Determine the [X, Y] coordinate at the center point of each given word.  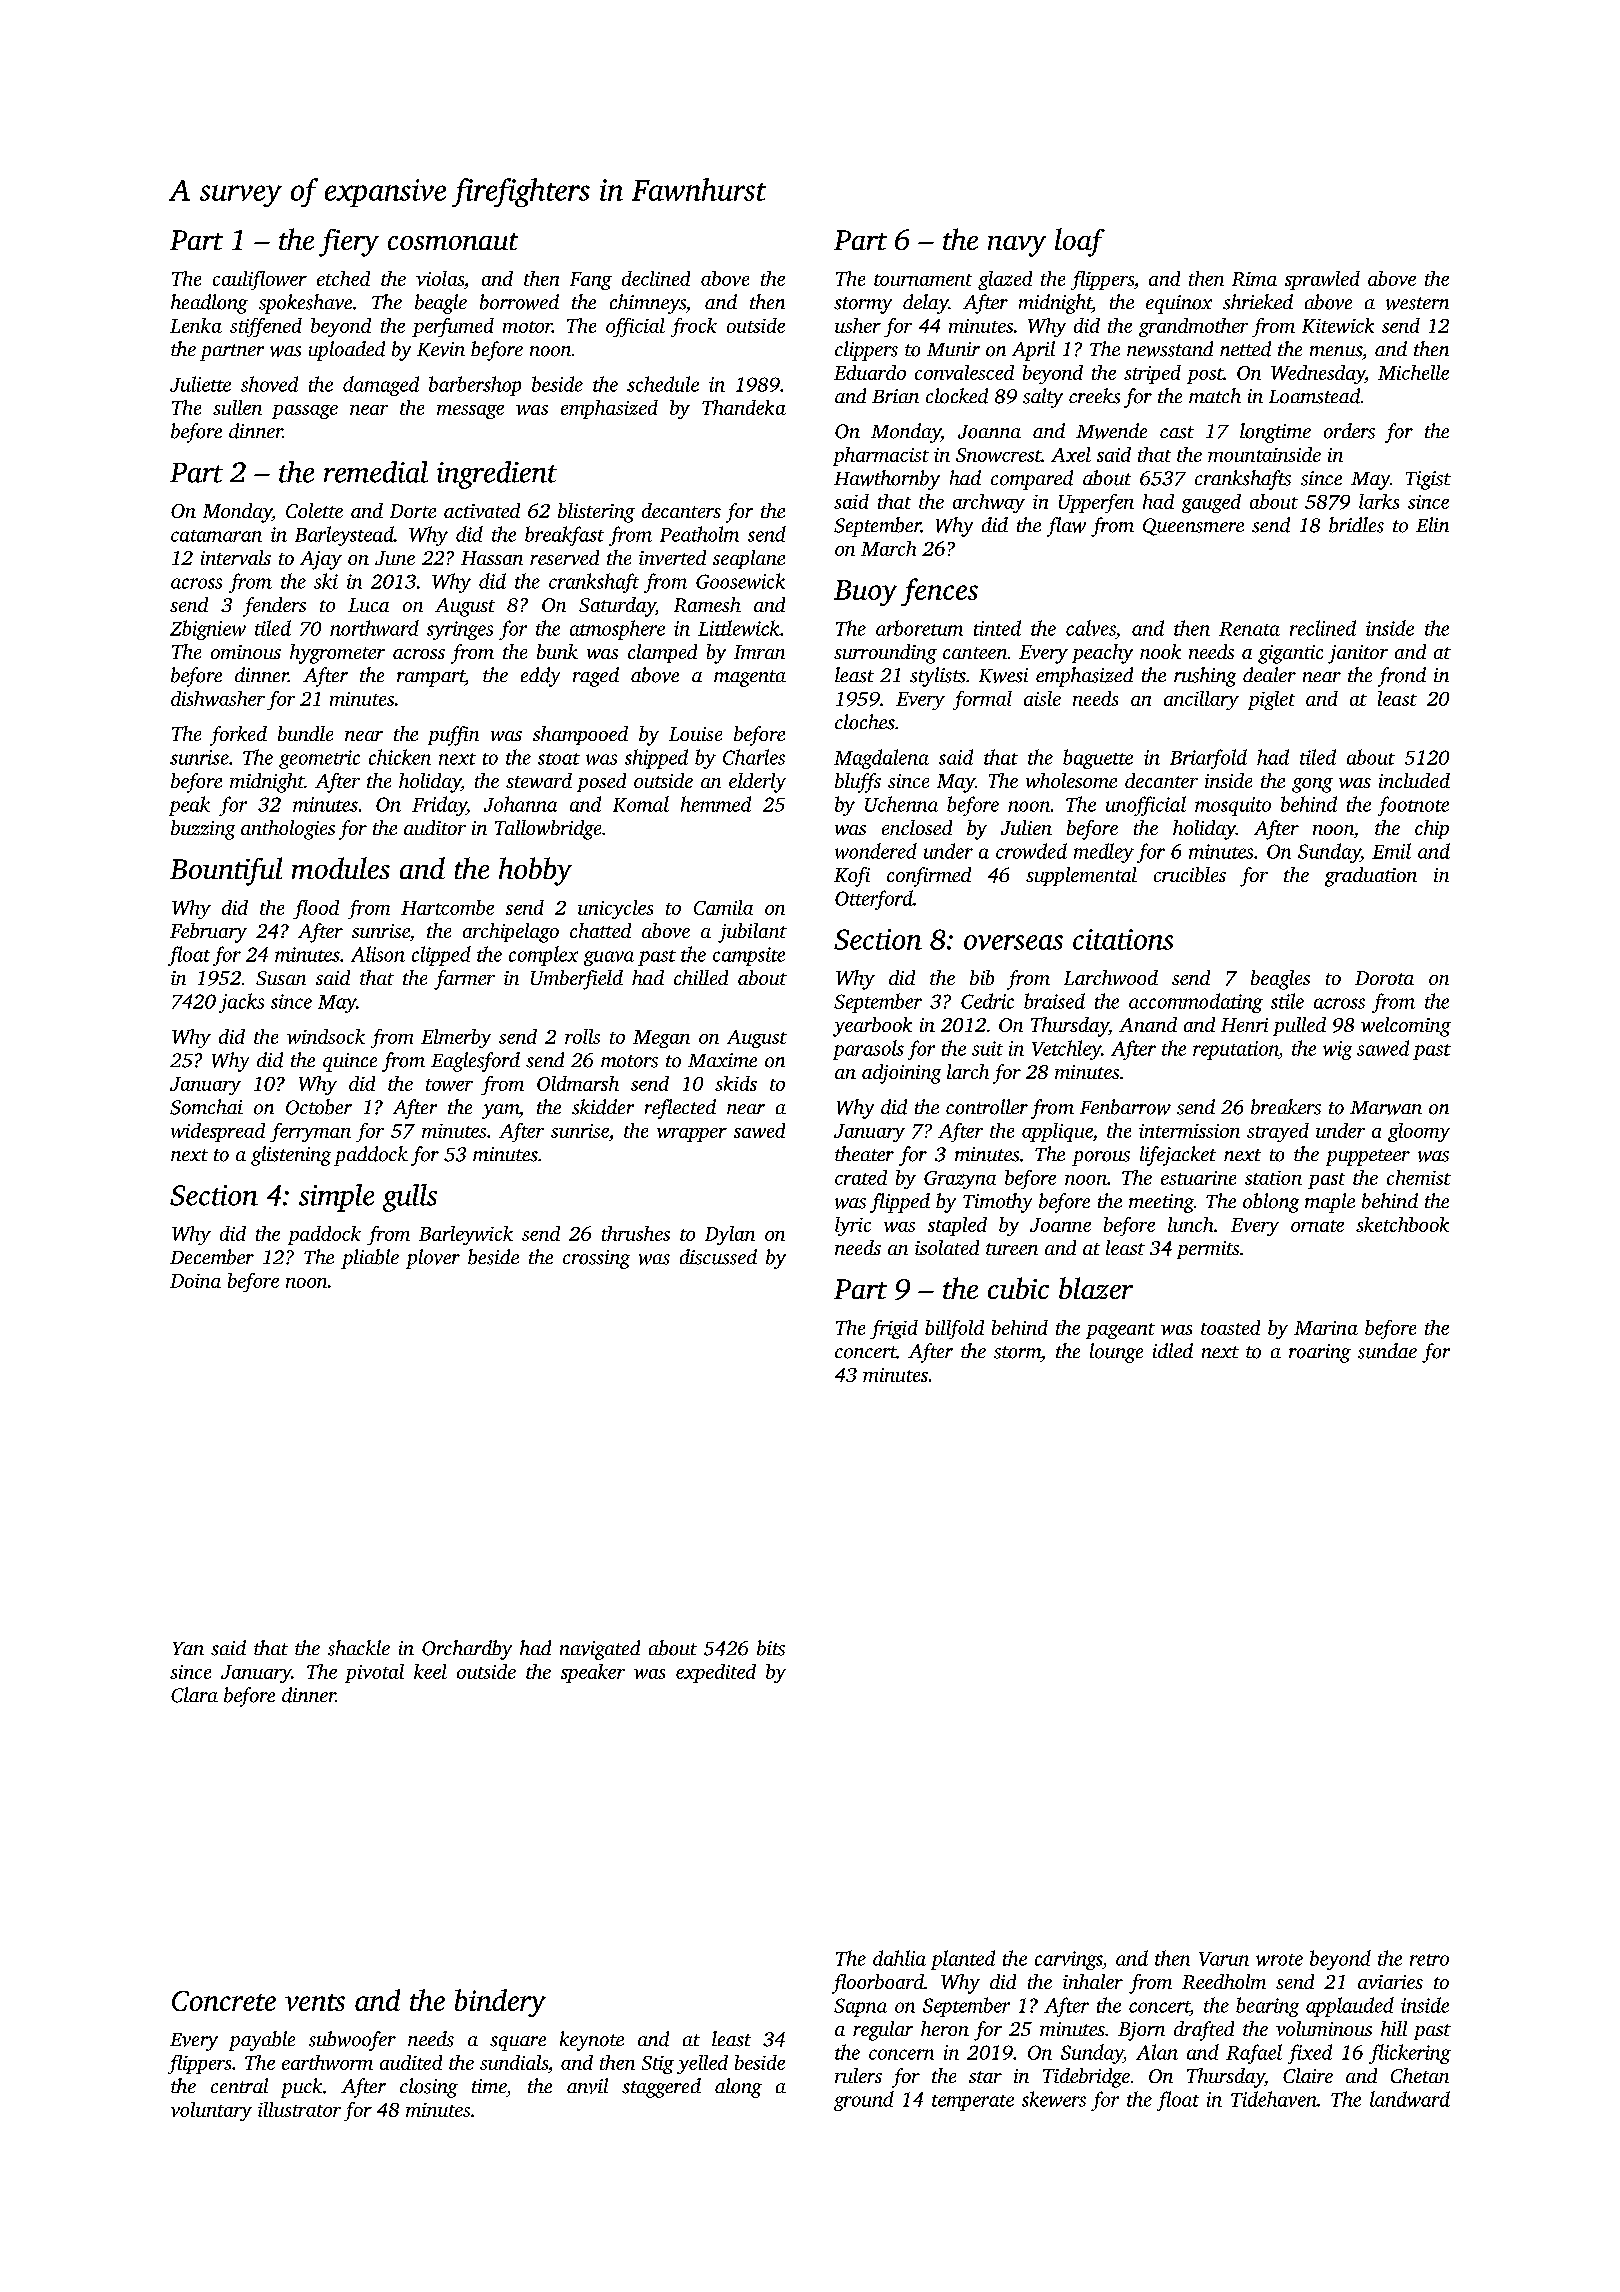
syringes [460, 630]
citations [1123, 939]
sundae [1387, 1351]
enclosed [917, 827]
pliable [370, 1259]
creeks [1094, 396]
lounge [1116, 1353]
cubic [1018, 1288]
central [239, 2085]
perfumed [453, 327]
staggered [661, 2088]
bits [771, 1648]
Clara [194, 1695]
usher [858, 325]
